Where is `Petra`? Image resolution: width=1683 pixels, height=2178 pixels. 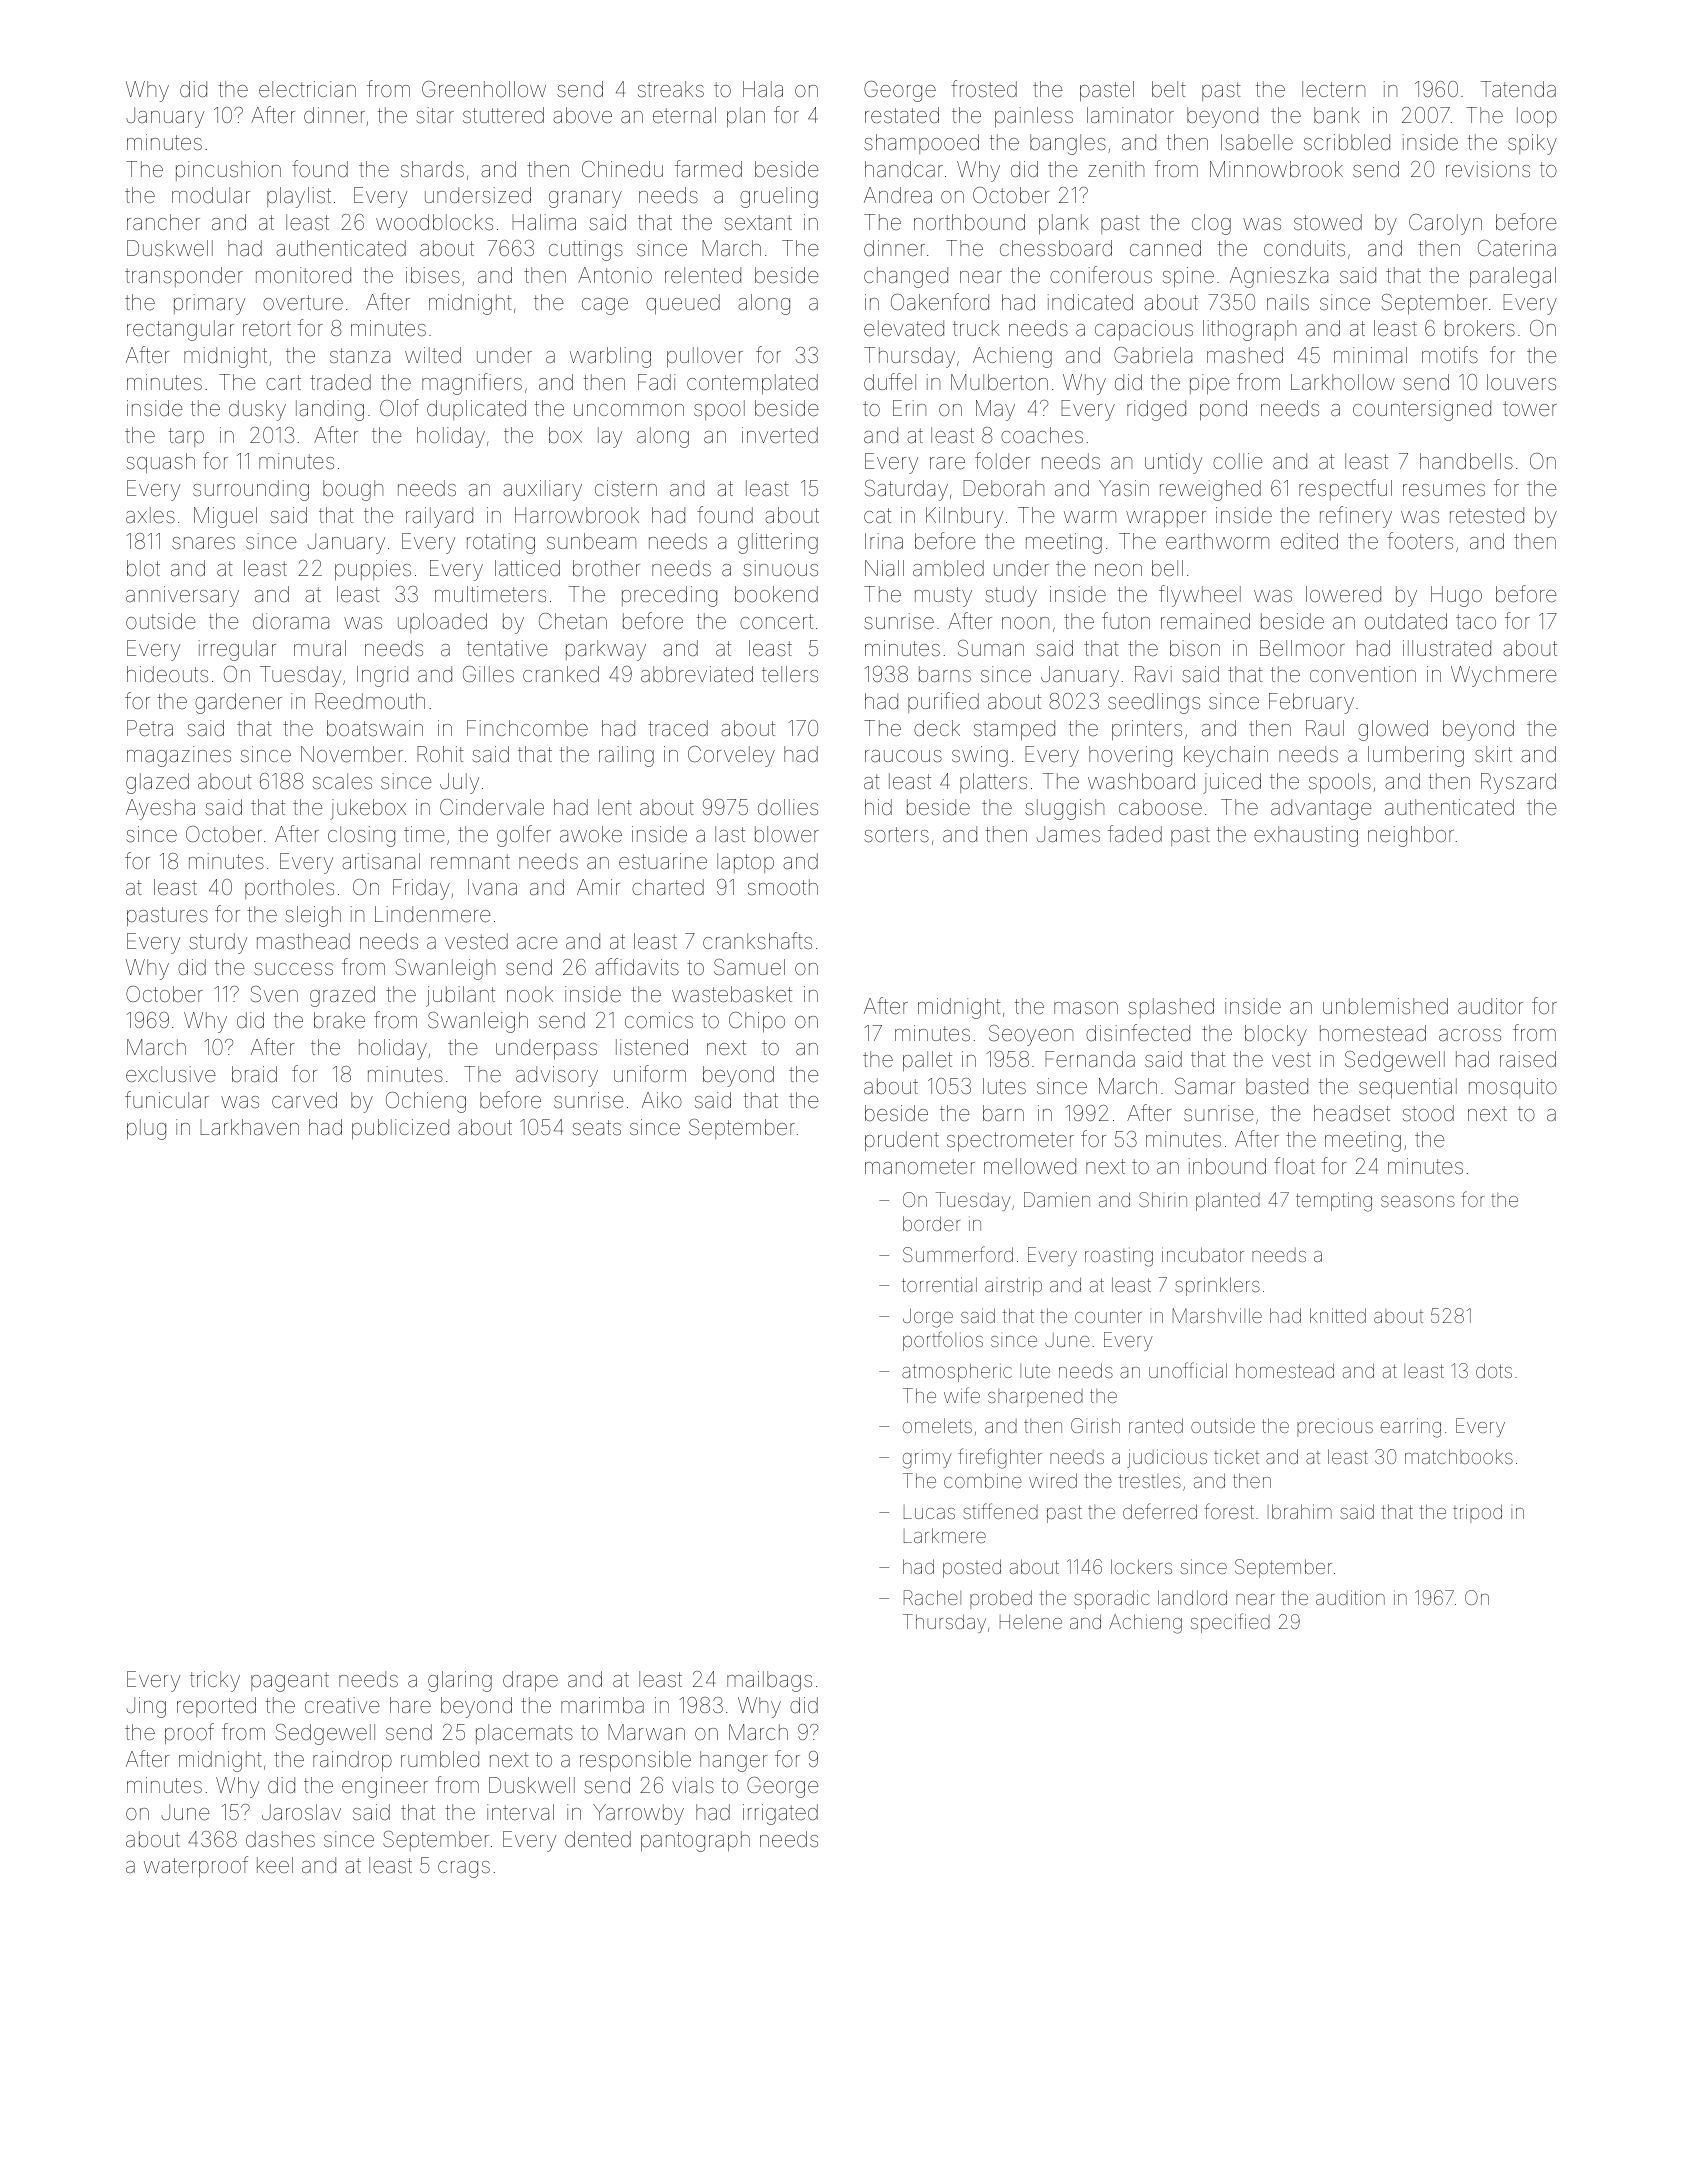
Petra is located at coordinates (150, 728).
